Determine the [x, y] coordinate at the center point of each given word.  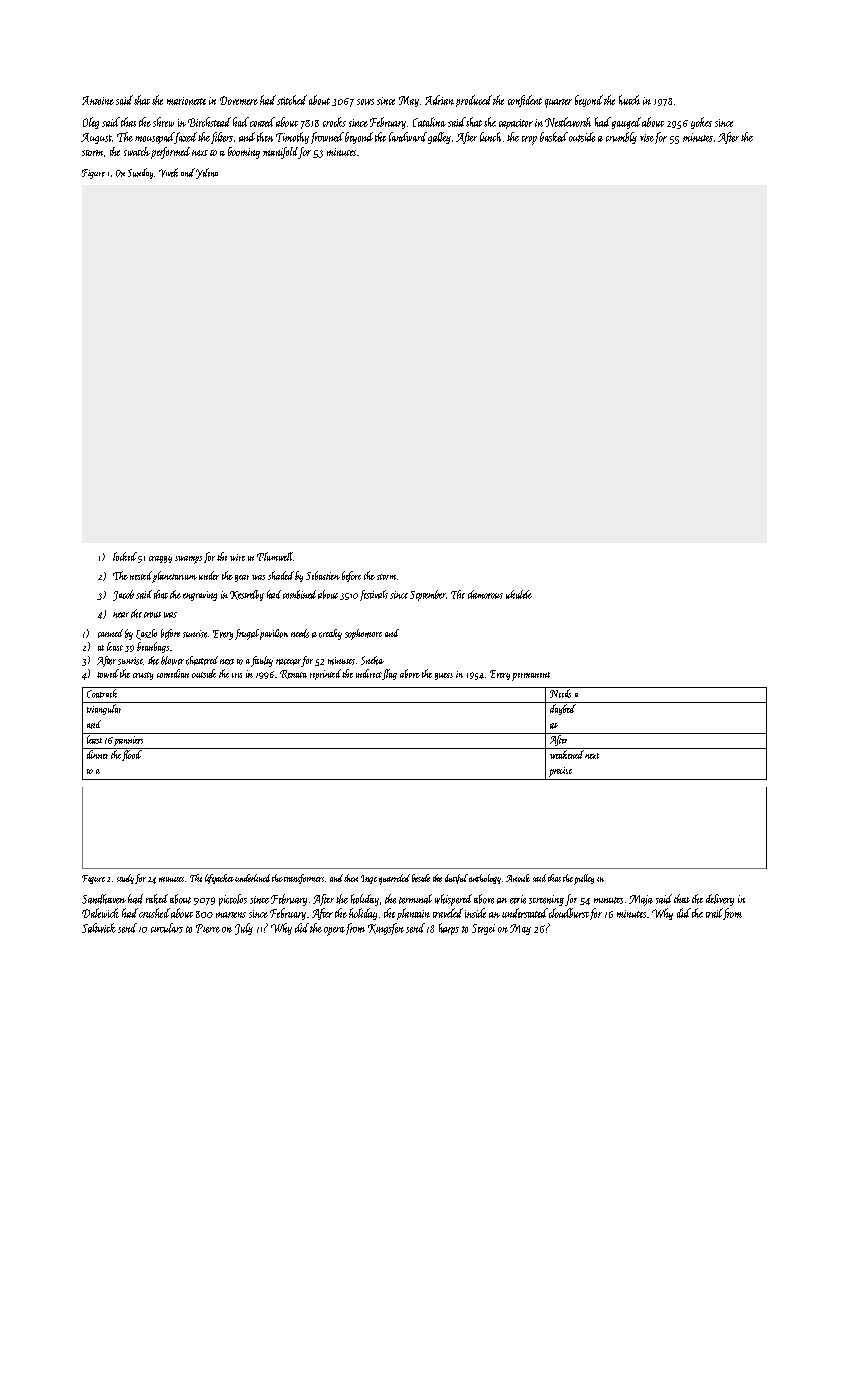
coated [262, 122]
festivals [374, 595]
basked [554, 137]
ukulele [519, 594]
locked [125, 556]
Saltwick [99, 928]
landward [408, 137]
